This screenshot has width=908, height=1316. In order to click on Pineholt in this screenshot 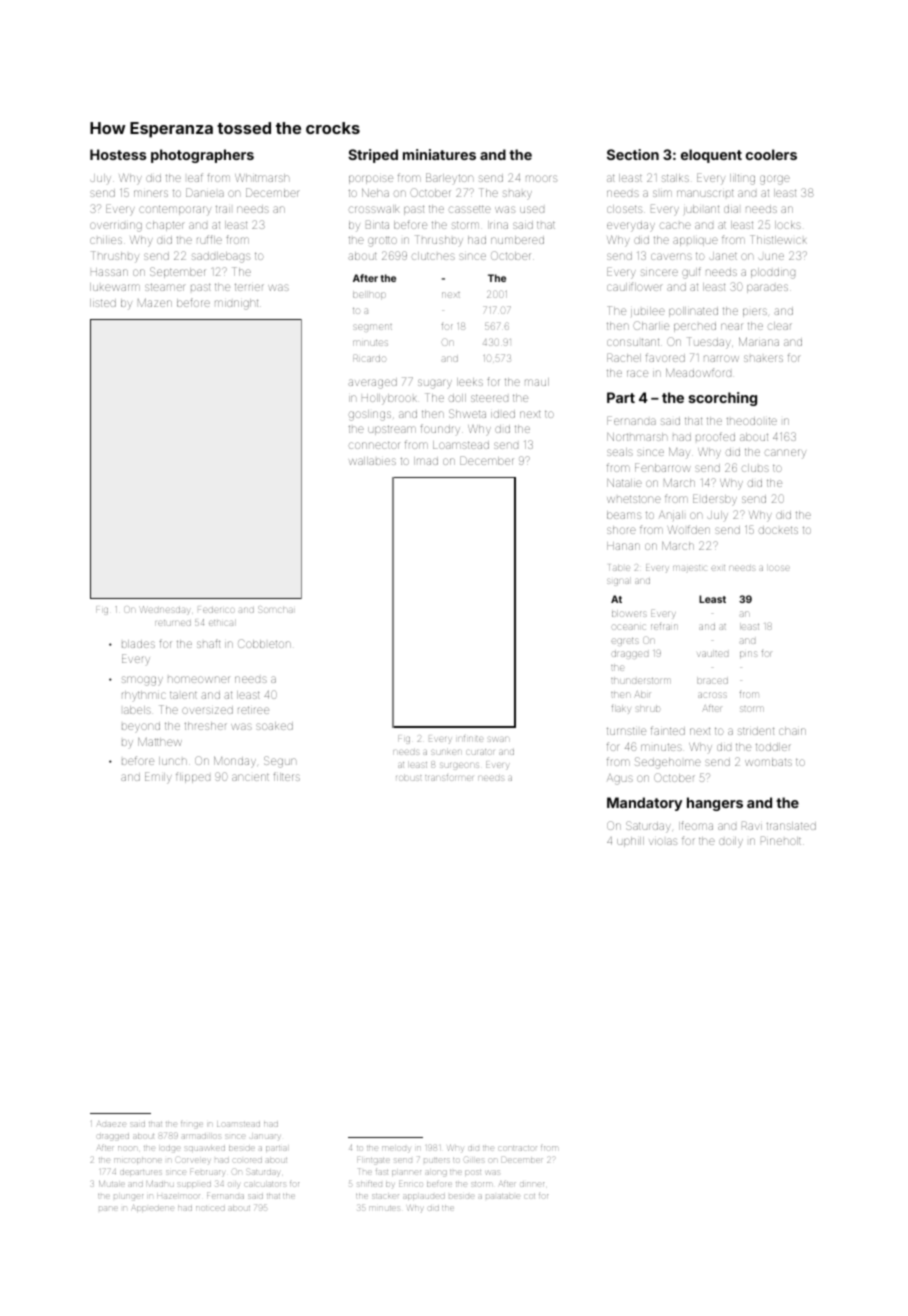, I will do `click(781, 840)`.
